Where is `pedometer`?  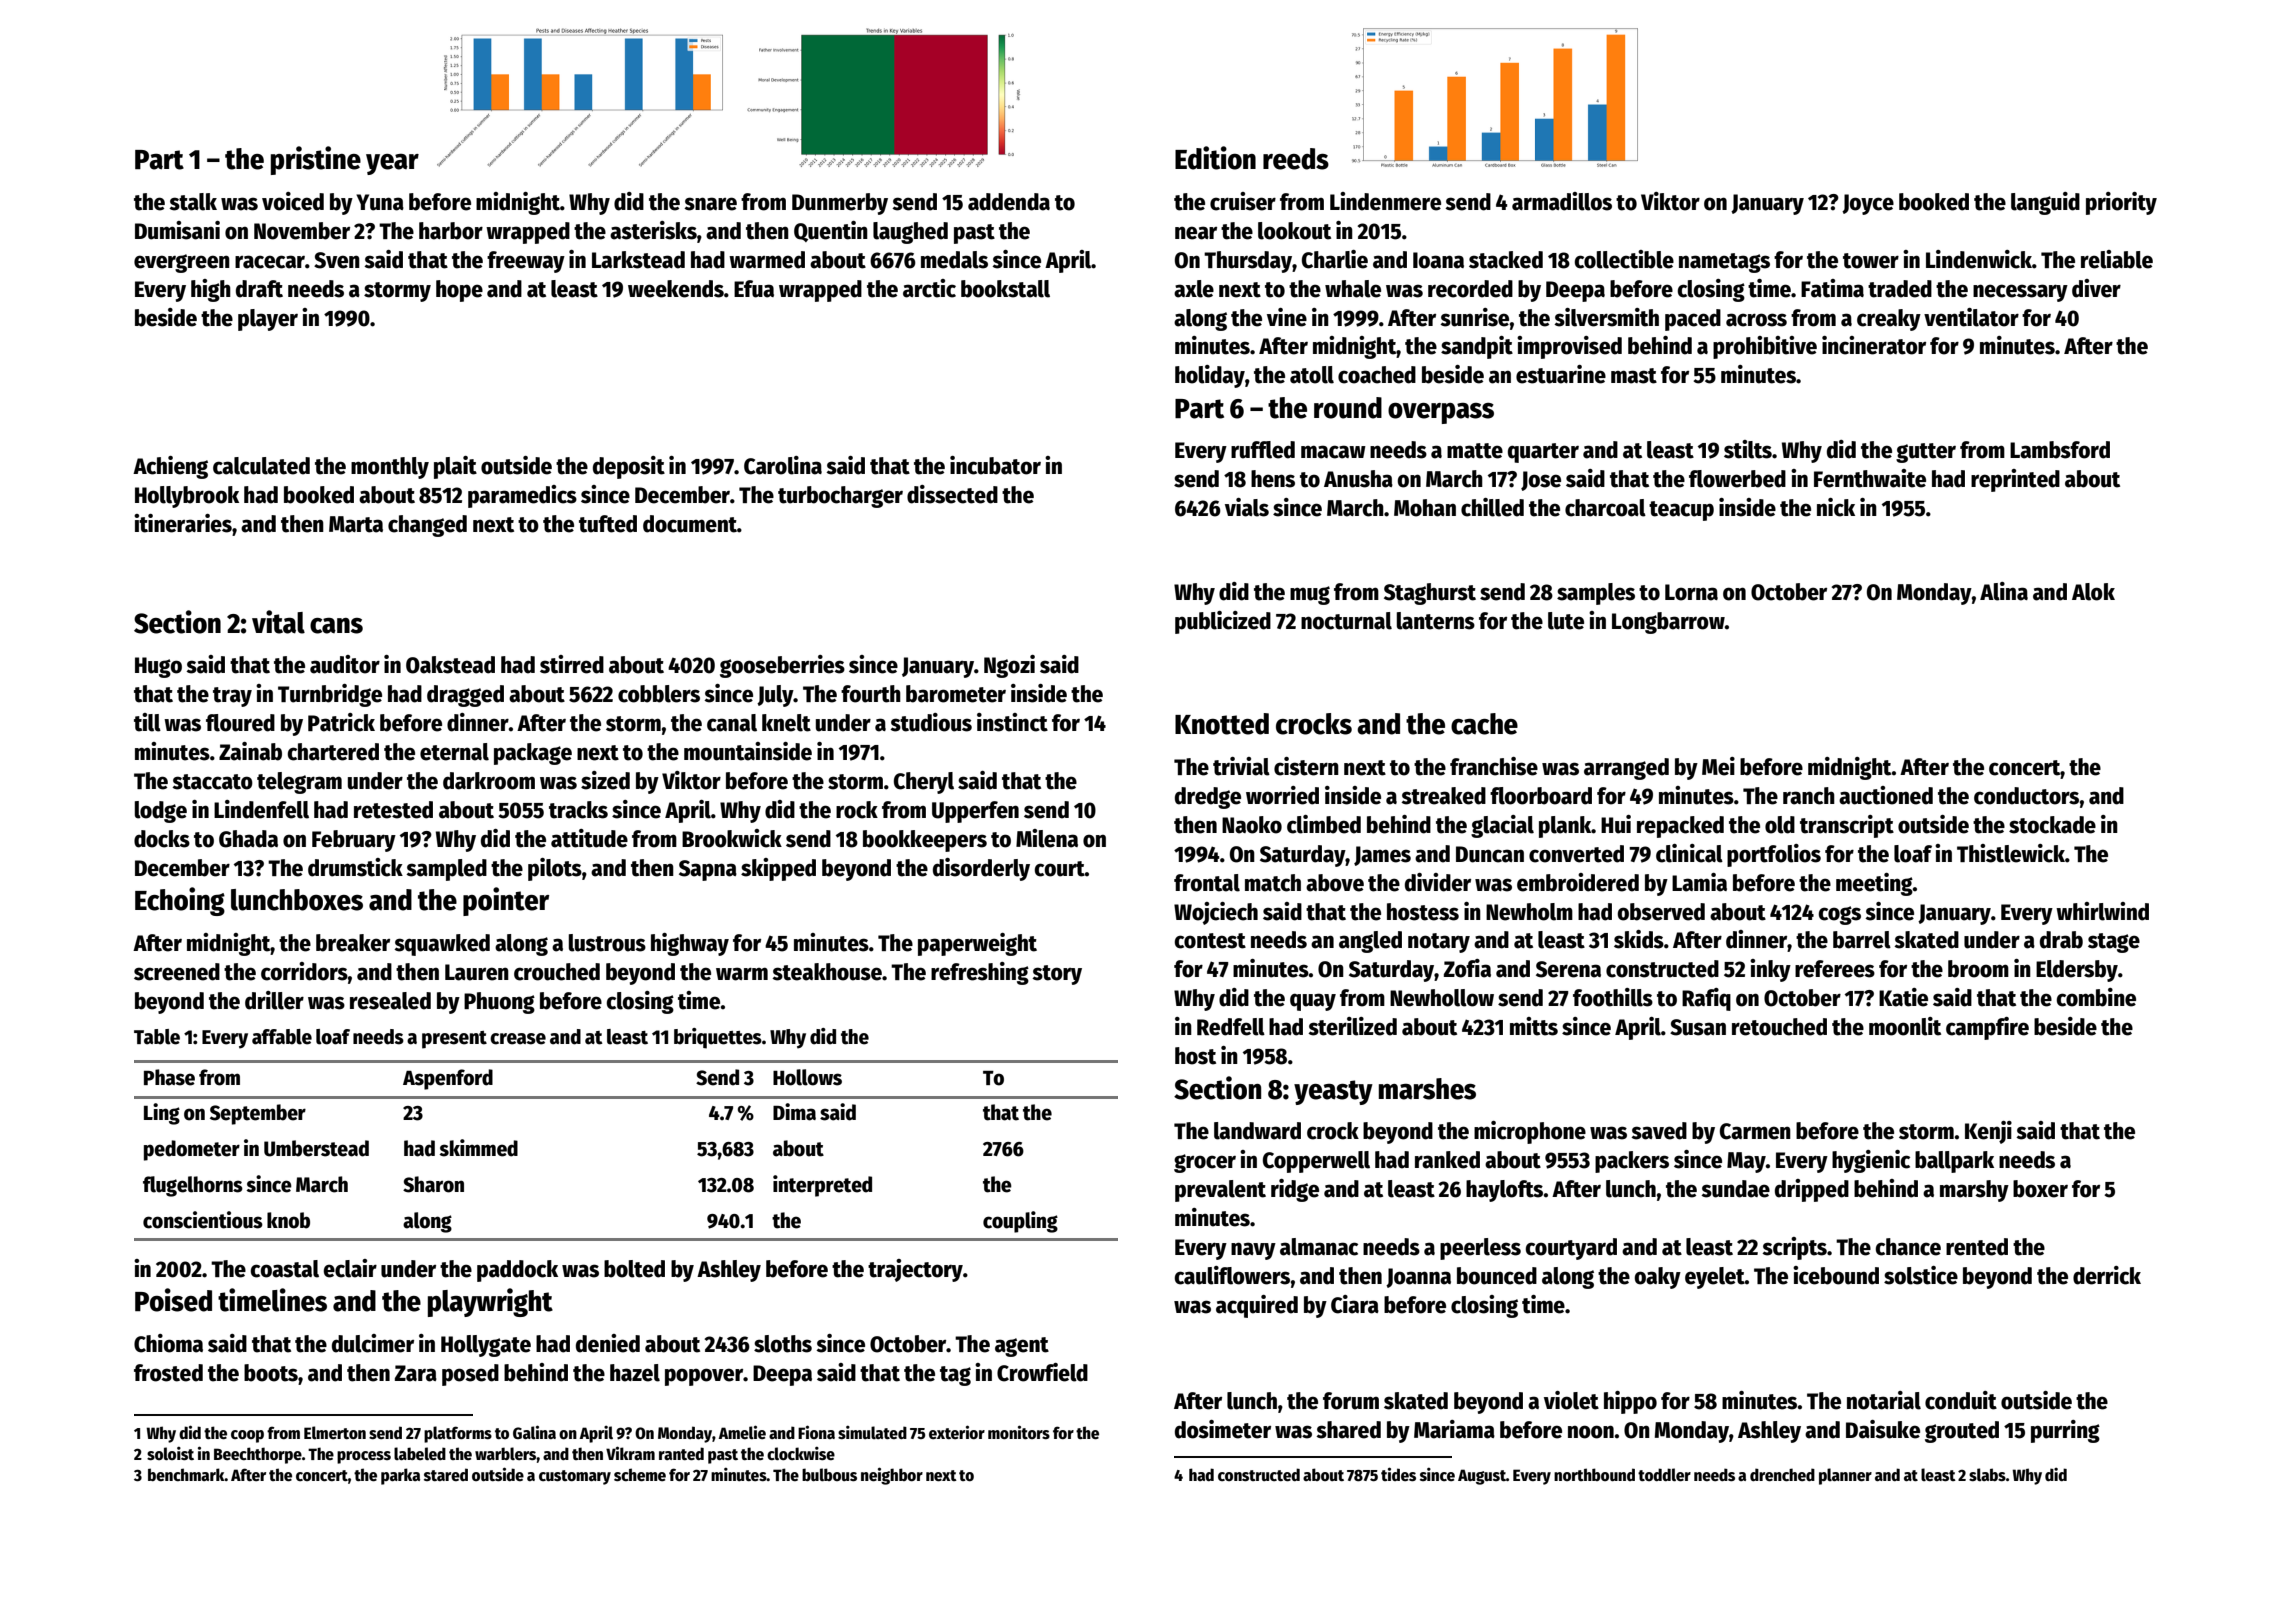 pedometer is located at coordinates (192, 1150).
